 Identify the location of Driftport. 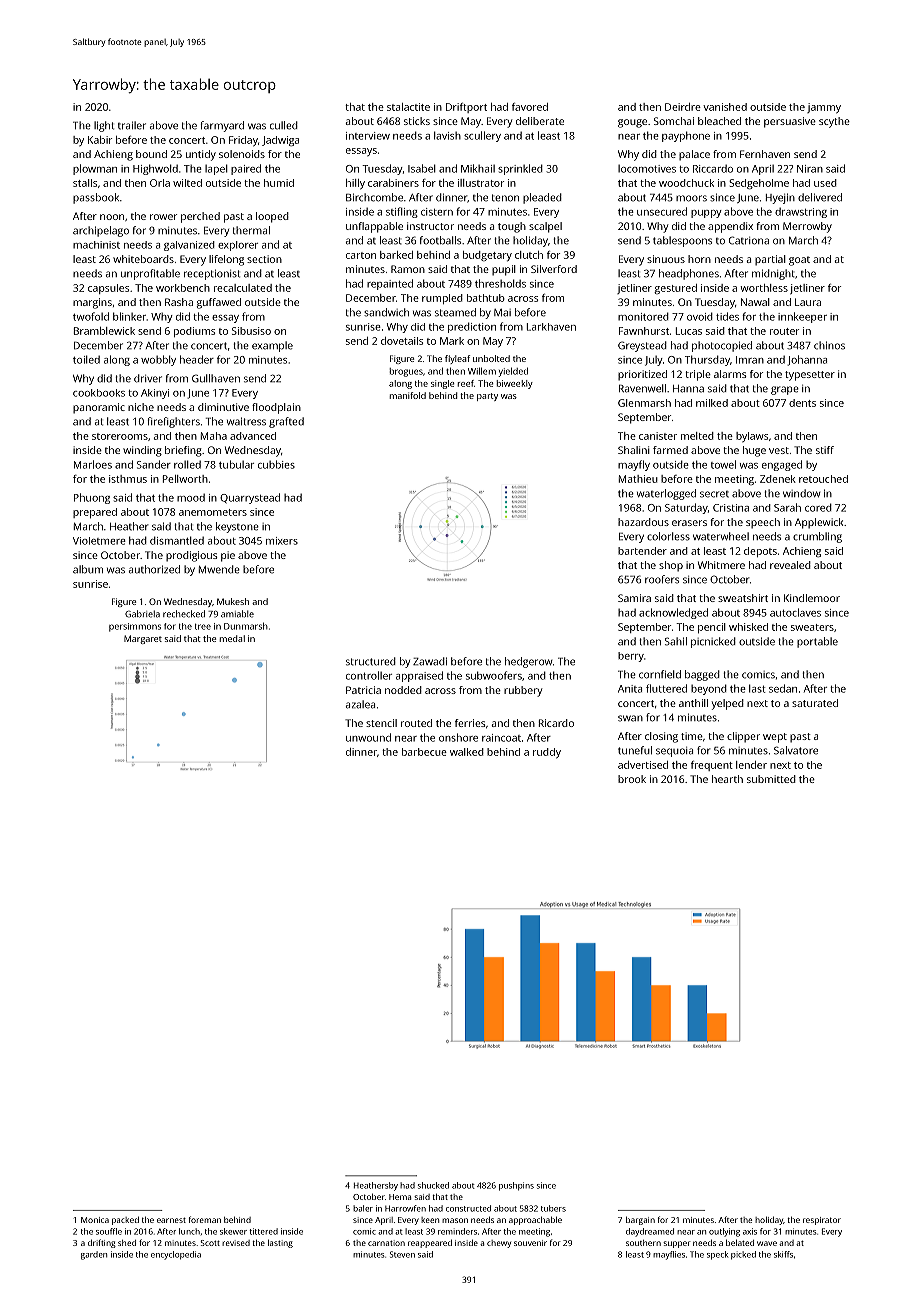
(466, 108).
